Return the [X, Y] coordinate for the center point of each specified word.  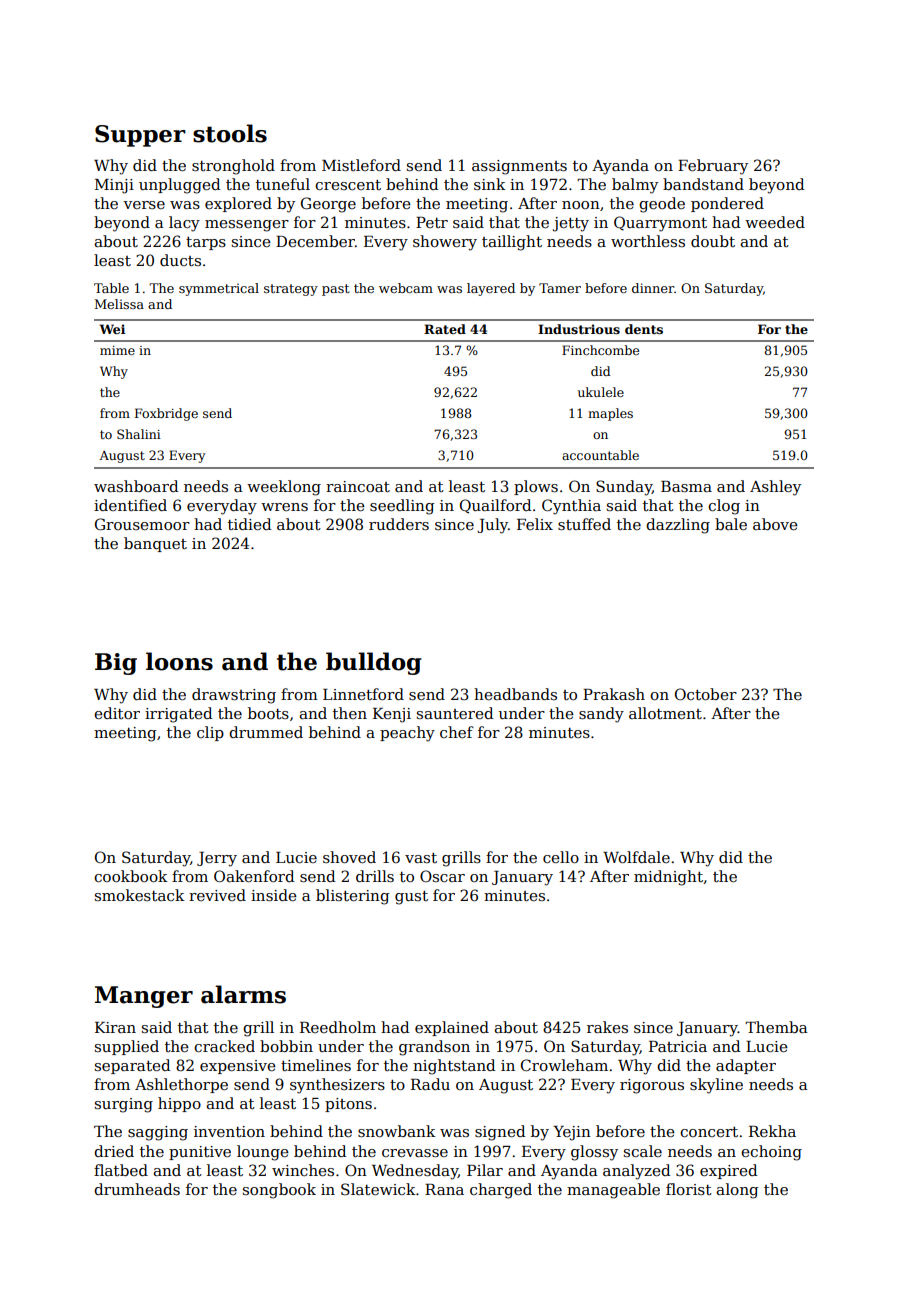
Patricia [678, 1046]
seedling [402, 507]
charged [501, 1191]
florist [689, 1189]
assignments [519, 167]
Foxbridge [166, 414]
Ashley [775, 488]
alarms [243, 994]
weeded [775, 222]
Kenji [392, 715]
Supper [140, 136]
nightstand [454, 1067]
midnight [668, 878]
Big [116, 664]
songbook [279, 1191]
